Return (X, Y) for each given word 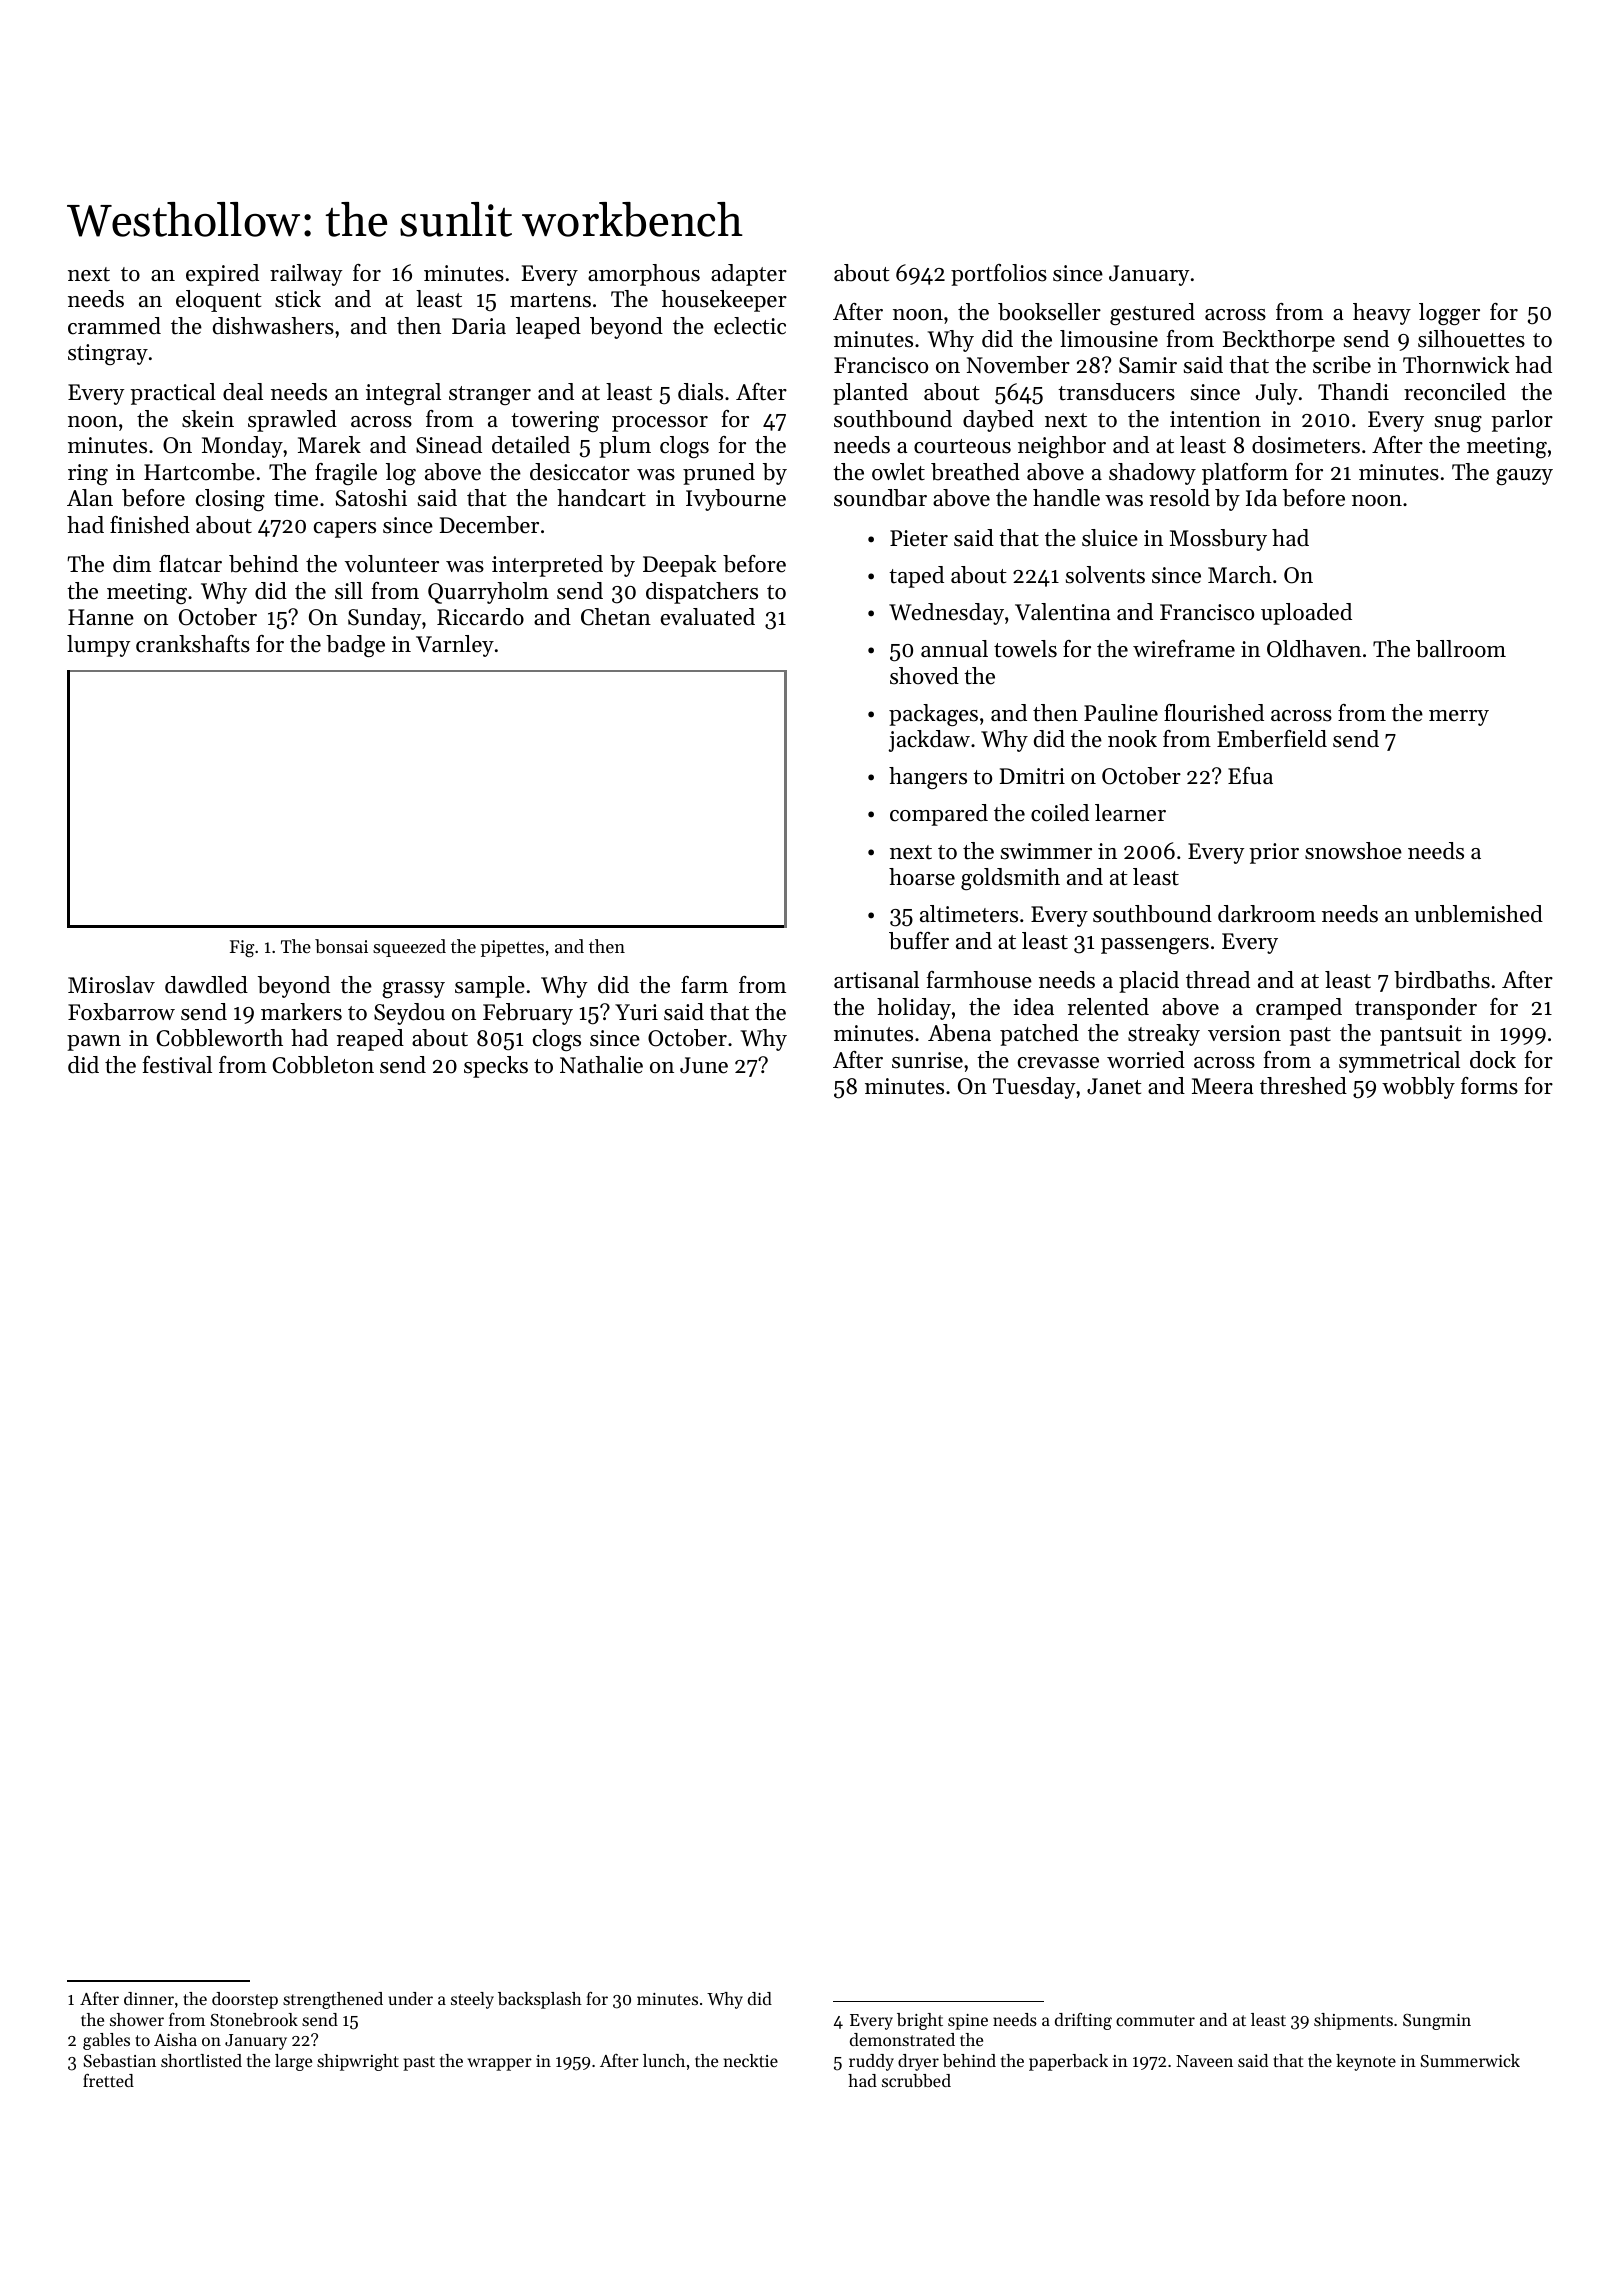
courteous (962, 446)
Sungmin (1437, 2022)
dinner (149, 1998)
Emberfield (1272, 739)
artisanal (876, 980)
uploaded (1306, 614)
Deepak (680, 566)
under (410, 1998)
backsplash (540, 2000)
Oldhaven (1314, 649)
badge (355, 646)
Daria (479, 326)
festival (177, 1065)
